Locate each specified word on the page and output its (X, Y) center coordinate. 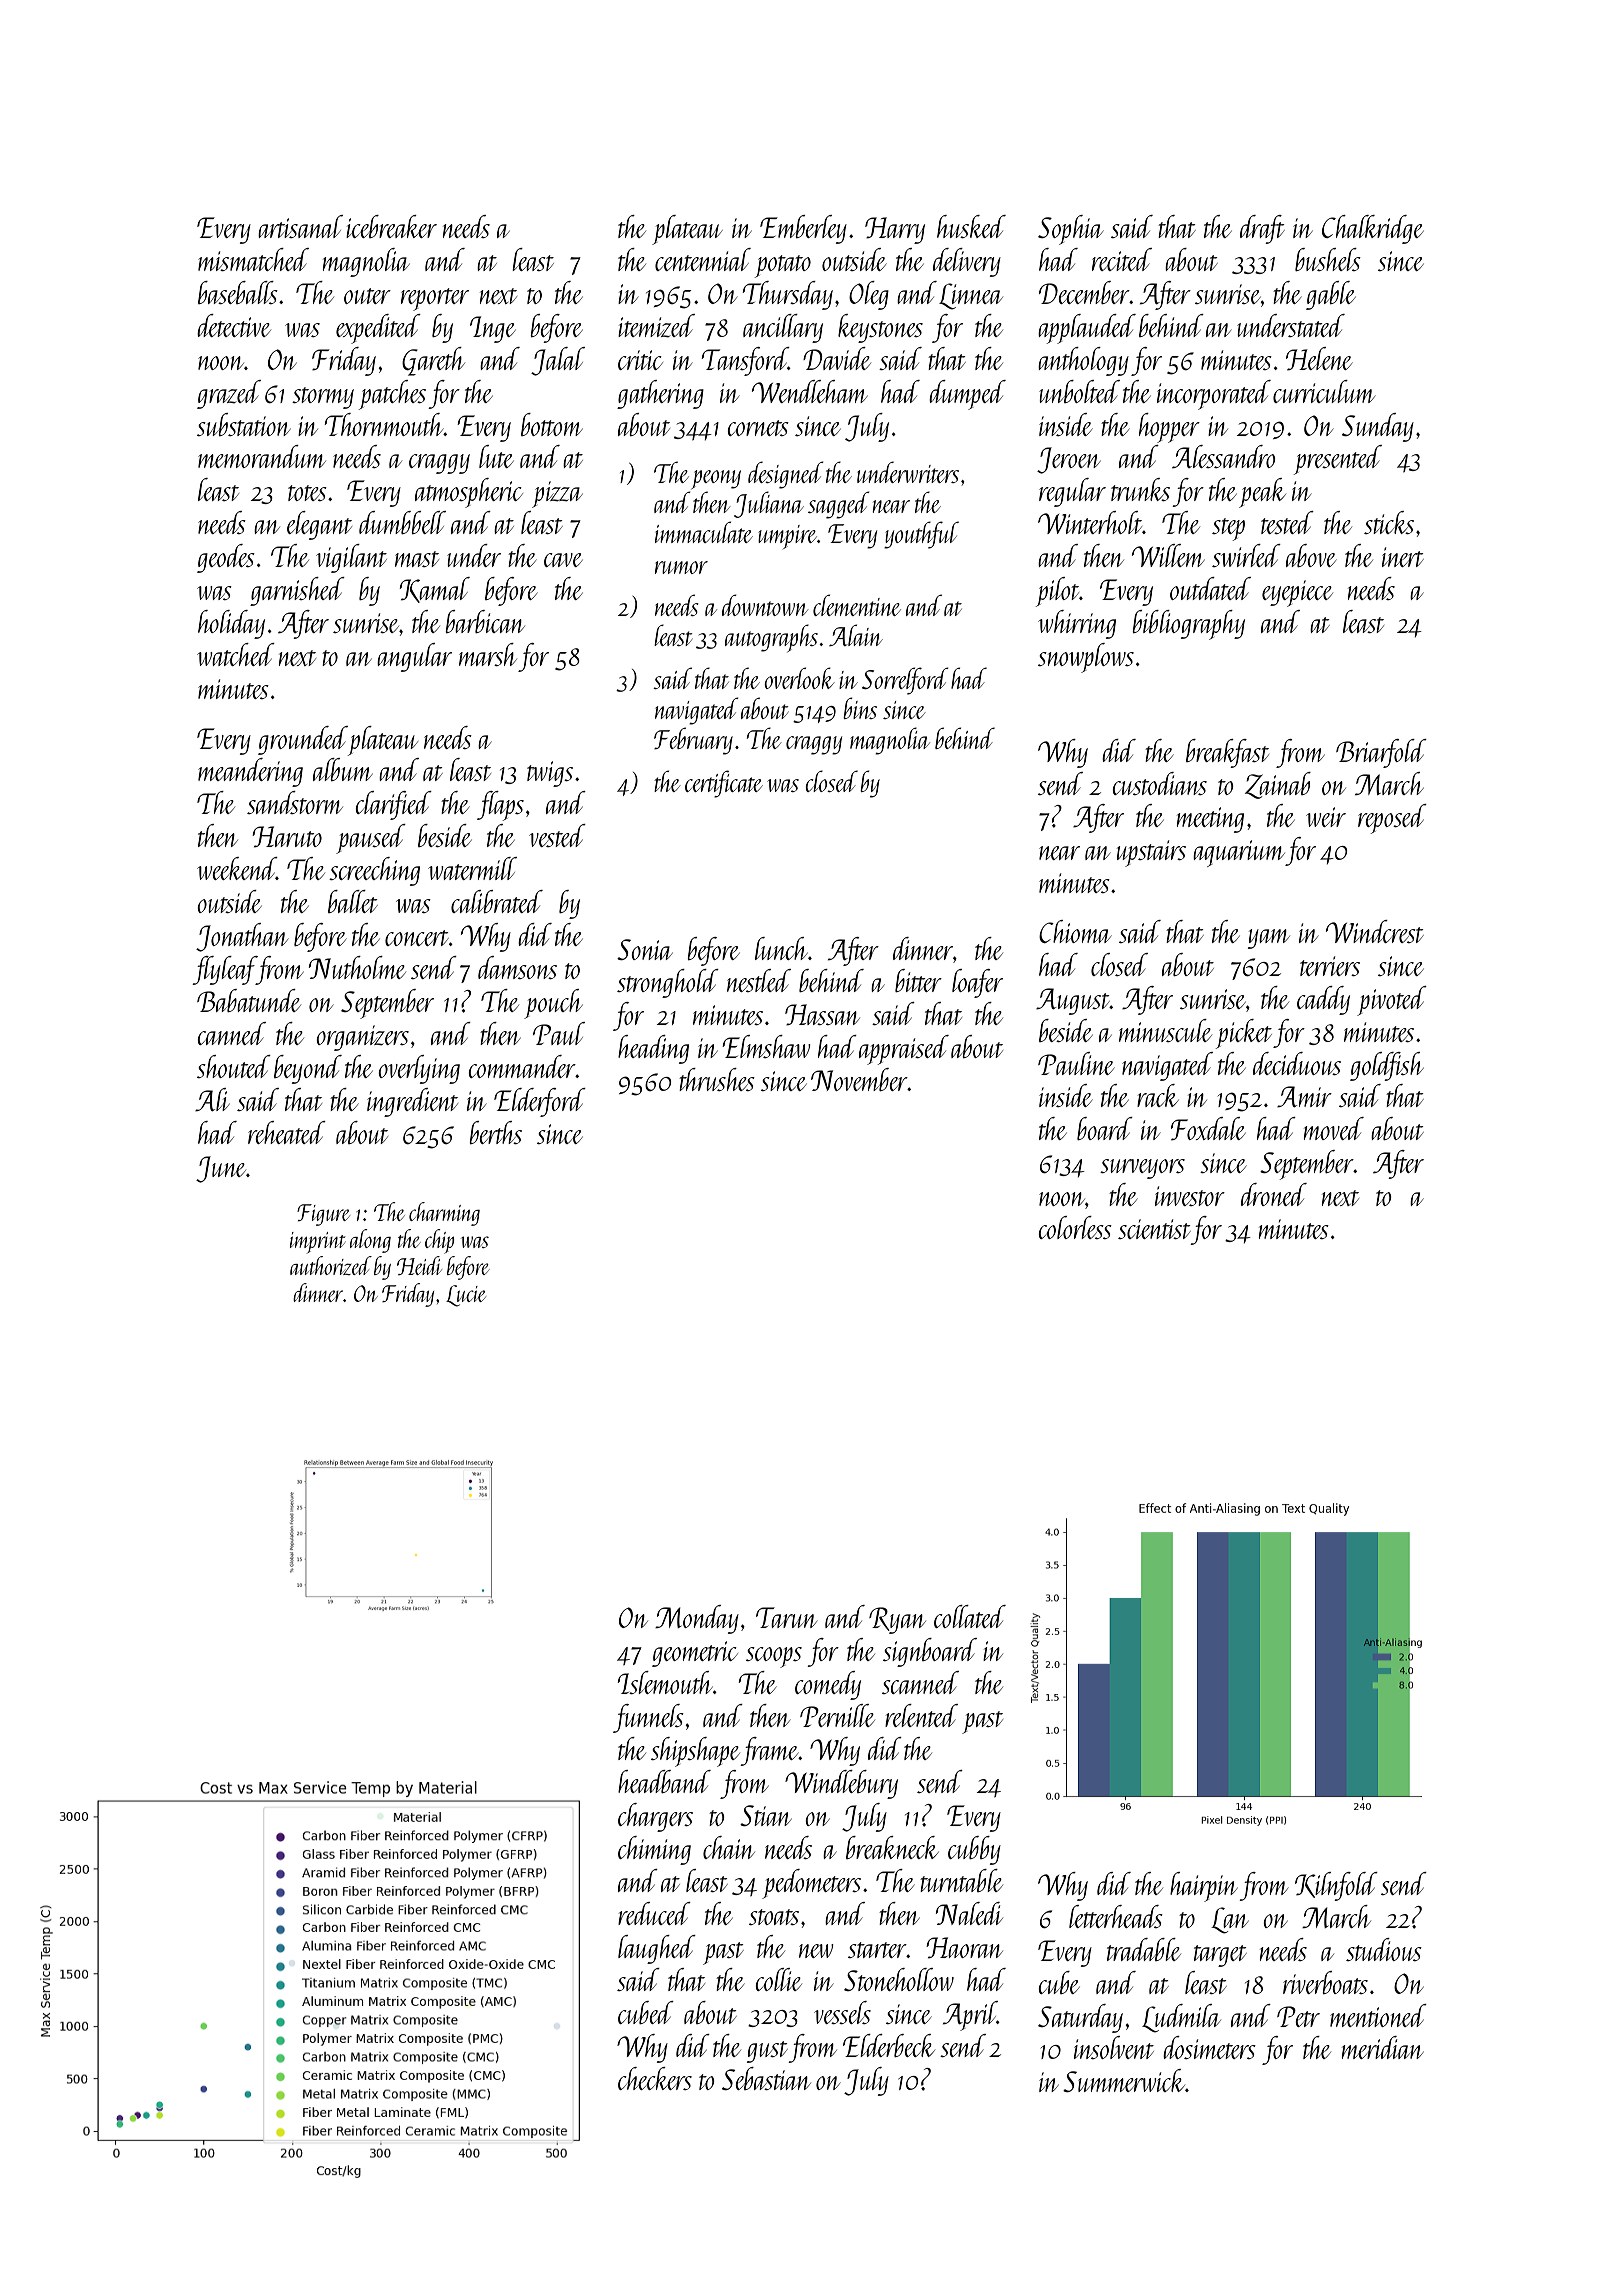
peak (1262, 493)
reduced (654, 1913)
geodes (226, 558)
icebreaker (391, 226)
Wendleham (810, 391)
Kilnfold (1336, 1886)
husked (971, 226)
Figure (323, 1215)
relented (921, 1715)
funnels (648, 1718)
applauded (1087, 329)
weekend (236, 868)
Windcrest (1375, 931)
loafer (977, 983)
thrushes (717, 1079)
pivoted (1392, 1001)
